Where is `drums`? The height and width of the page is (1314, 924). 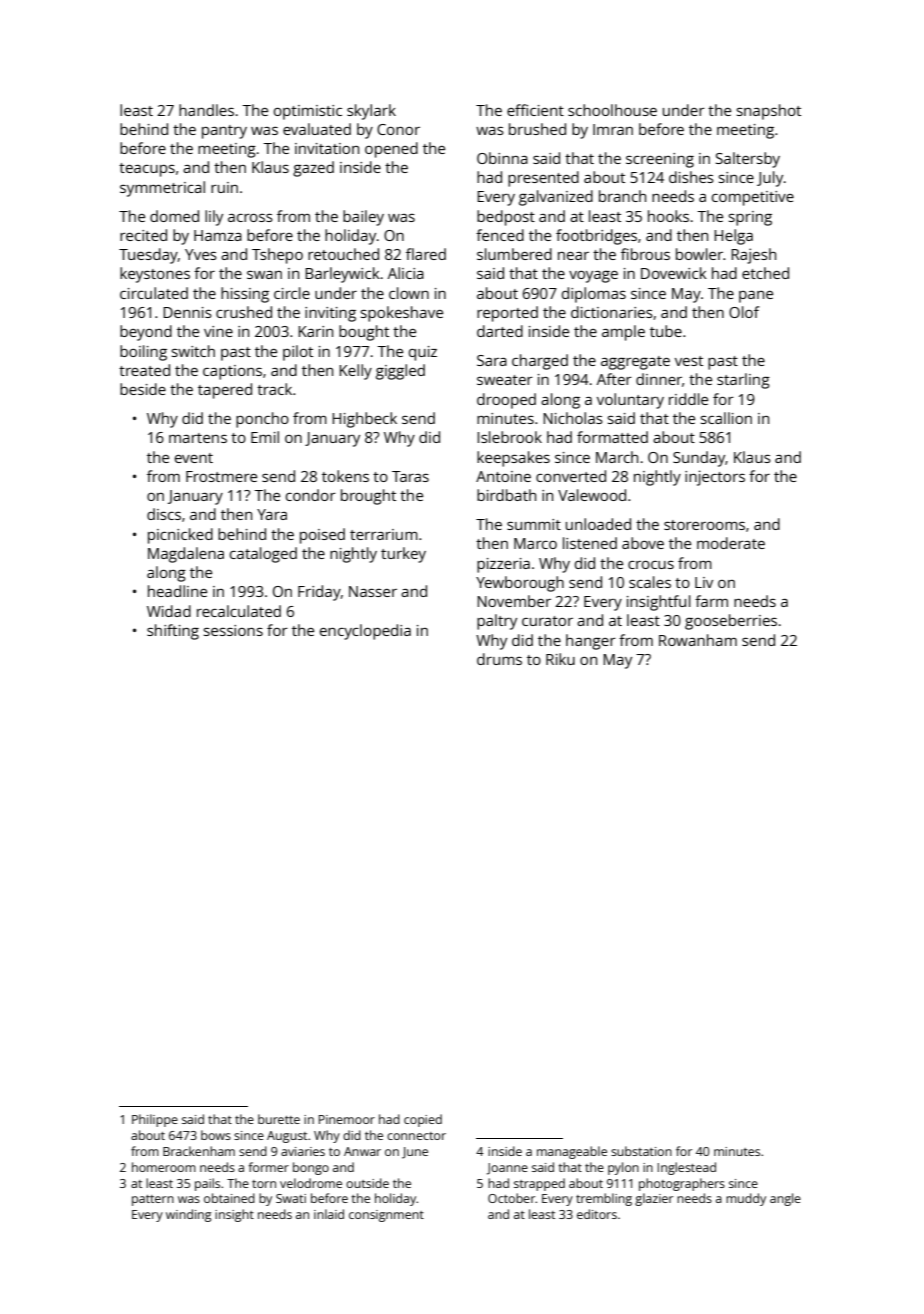 drums is located at coordinates (499, 659).
